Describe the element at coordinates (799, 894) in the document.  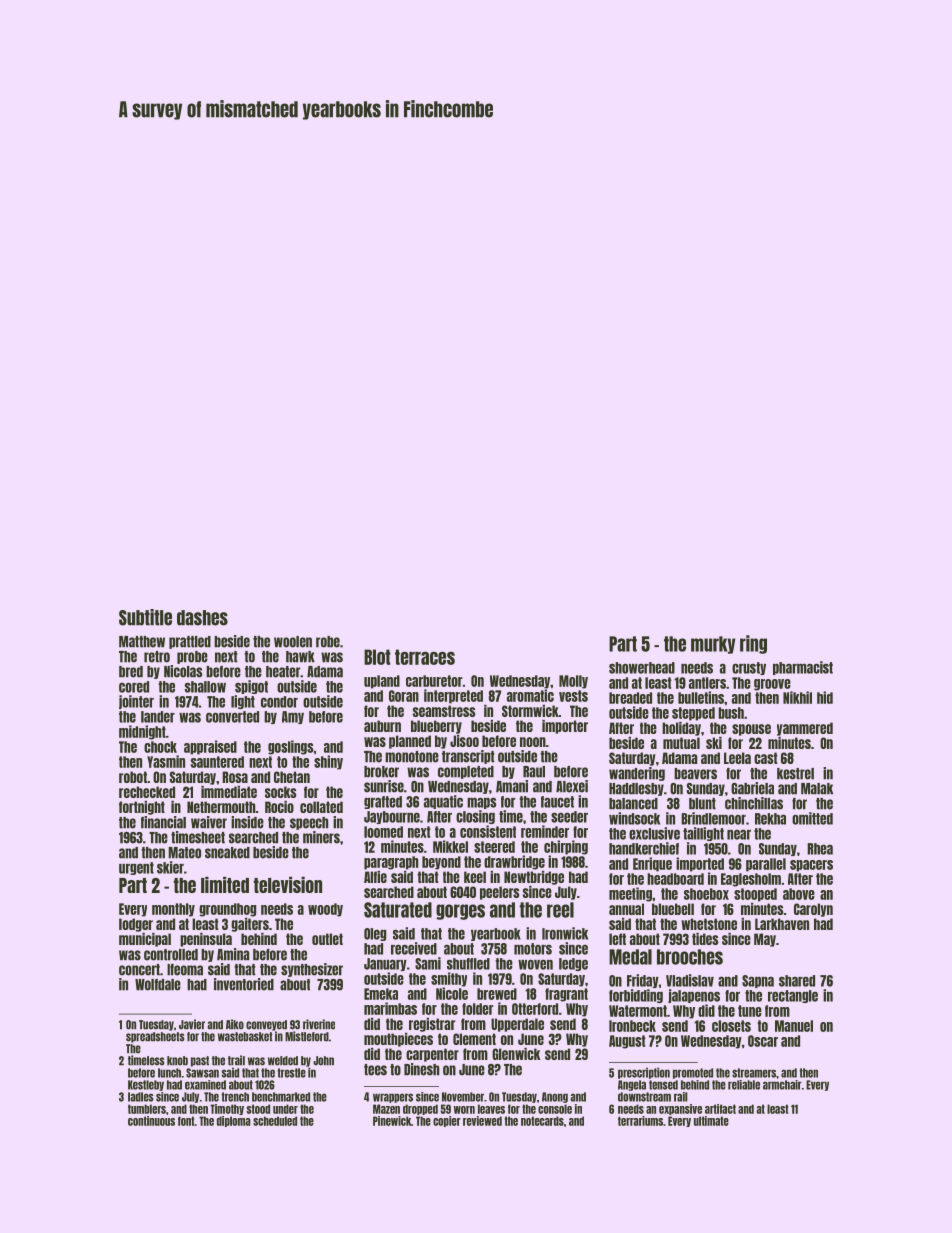
I see `above` at that location.
